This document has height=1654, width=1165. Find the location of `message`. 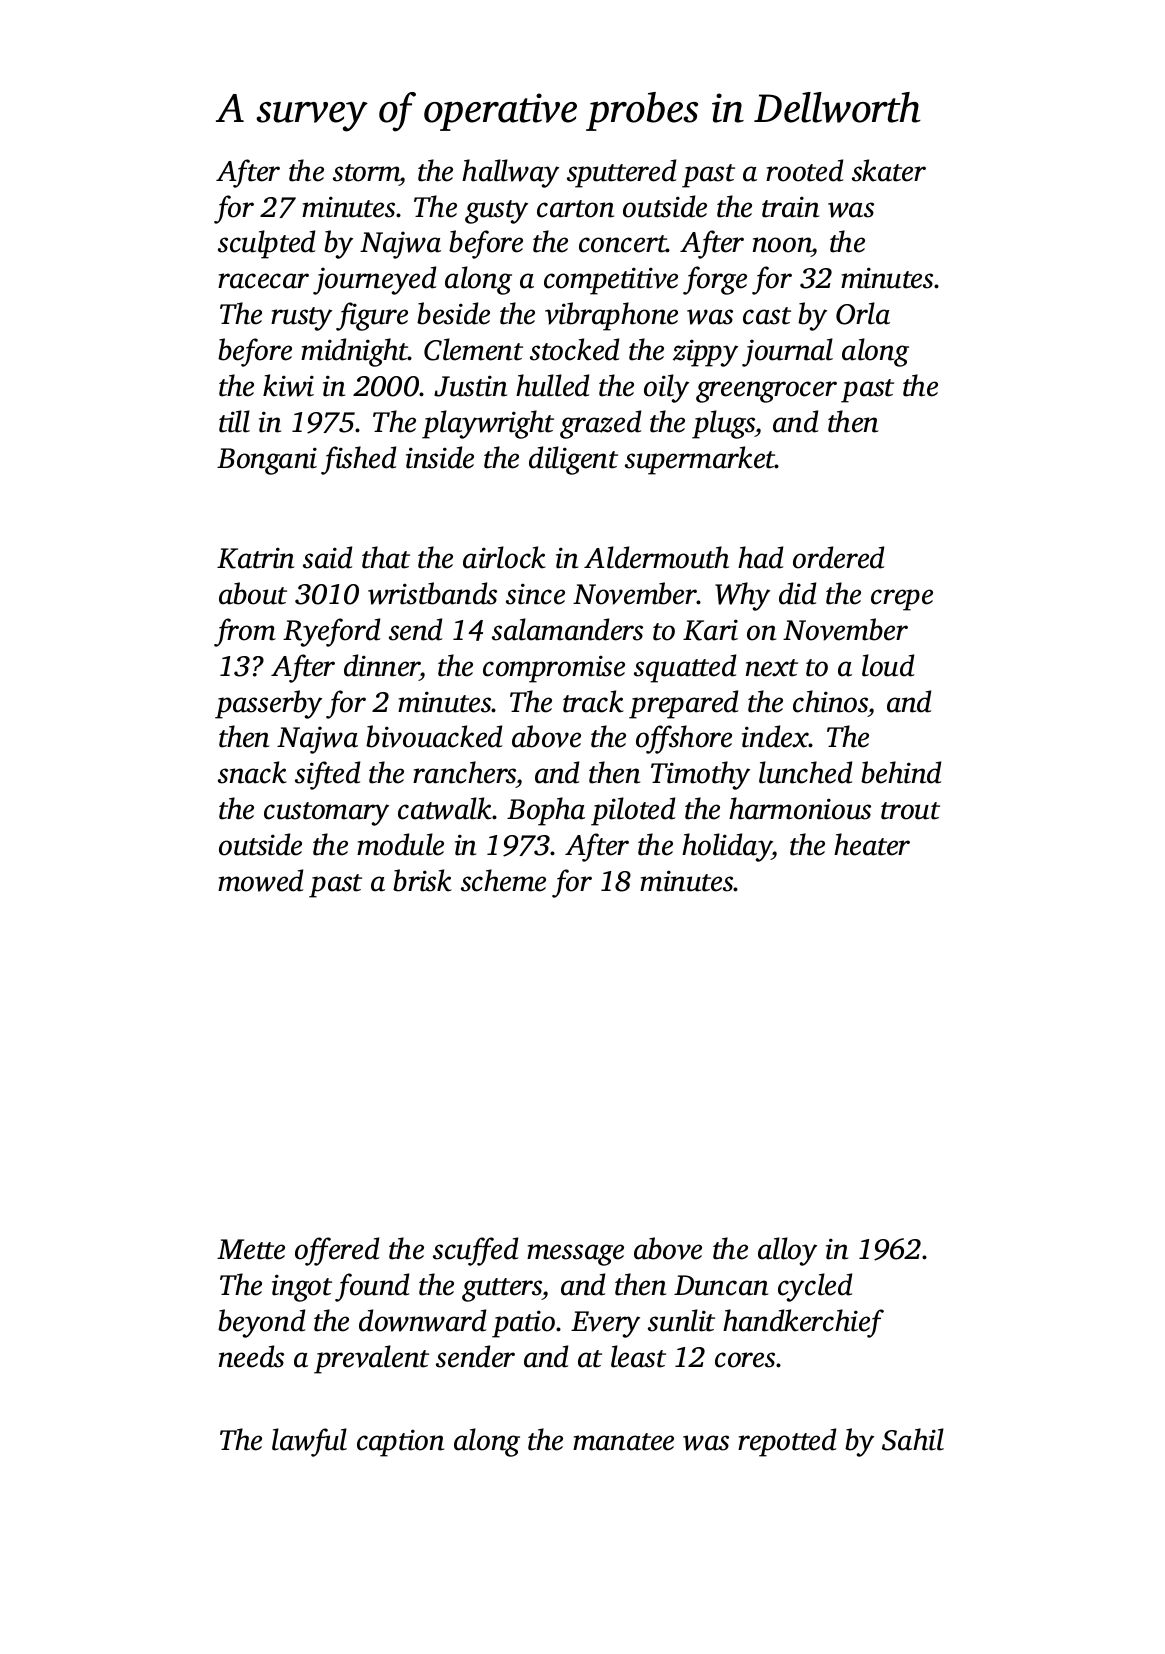

message is located at coordinates (575, 1255).
